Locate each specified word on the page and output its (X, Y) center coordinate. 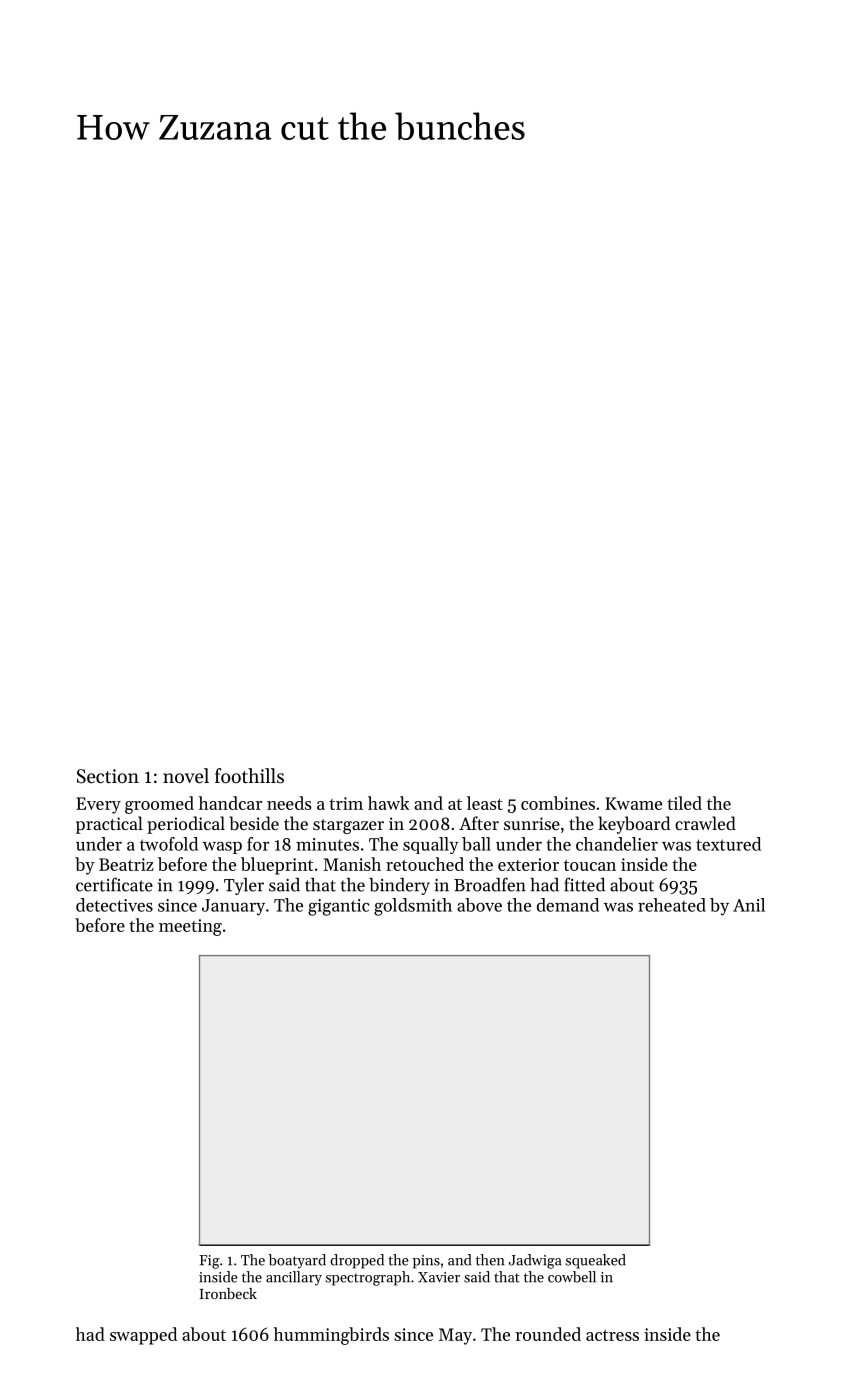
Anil (749, 905)
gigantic (338, 907)
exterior (528, 864)
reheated (672, 905)
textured (728, 844)
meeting (190, 927)
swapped (143, 1336)
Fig (209, 1262)
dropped (357, 1261)
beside (254, 823)
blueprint (277, 866)
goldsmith (413, 907)
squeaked (596, 1261)
